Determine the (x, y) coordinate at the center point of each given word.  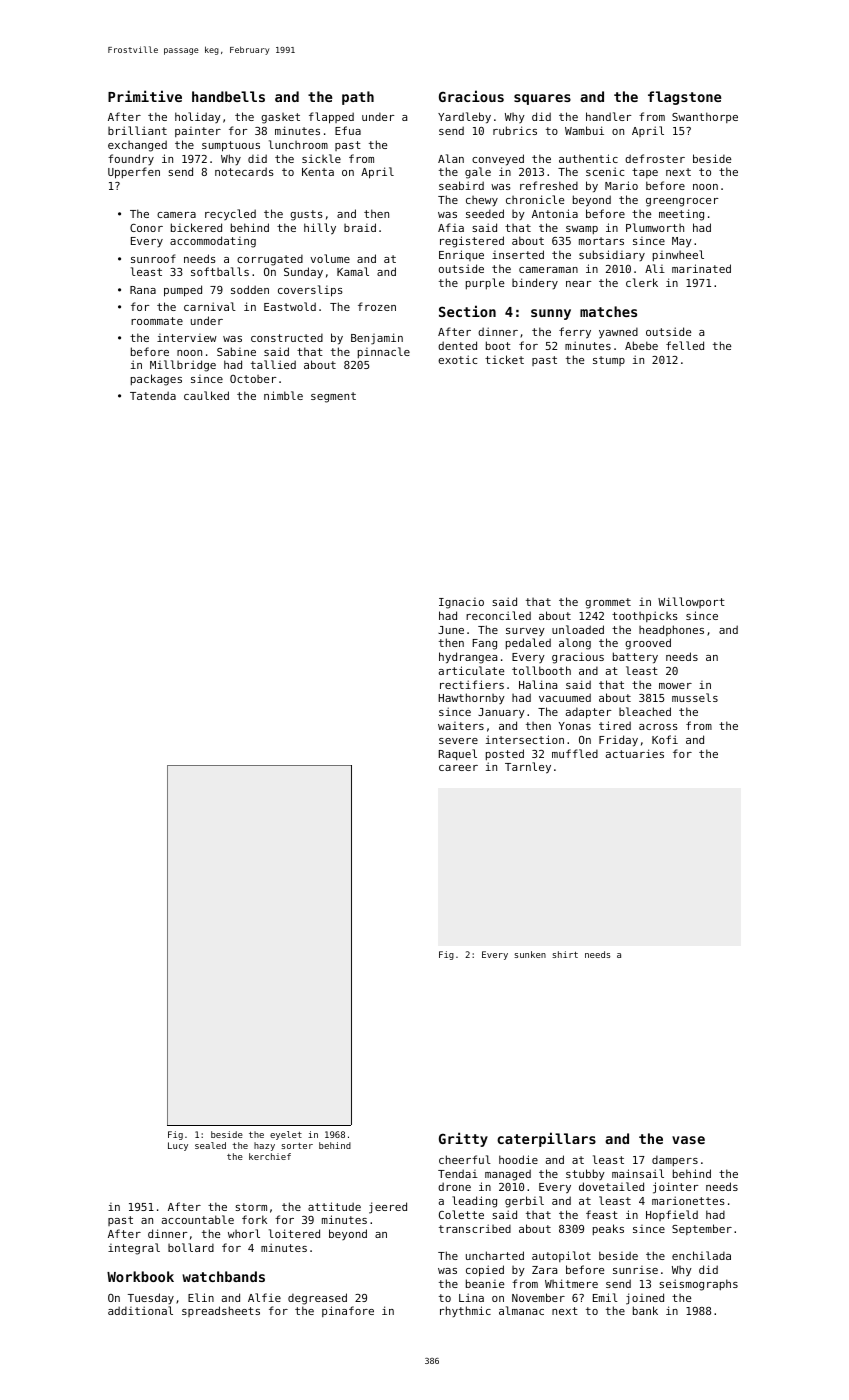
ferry (575, 333)
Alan (451, 158)
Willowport (691, 602)
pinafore (348, 1311)
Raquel (458, 755)
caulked (206, 395)
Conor (146, 228)
